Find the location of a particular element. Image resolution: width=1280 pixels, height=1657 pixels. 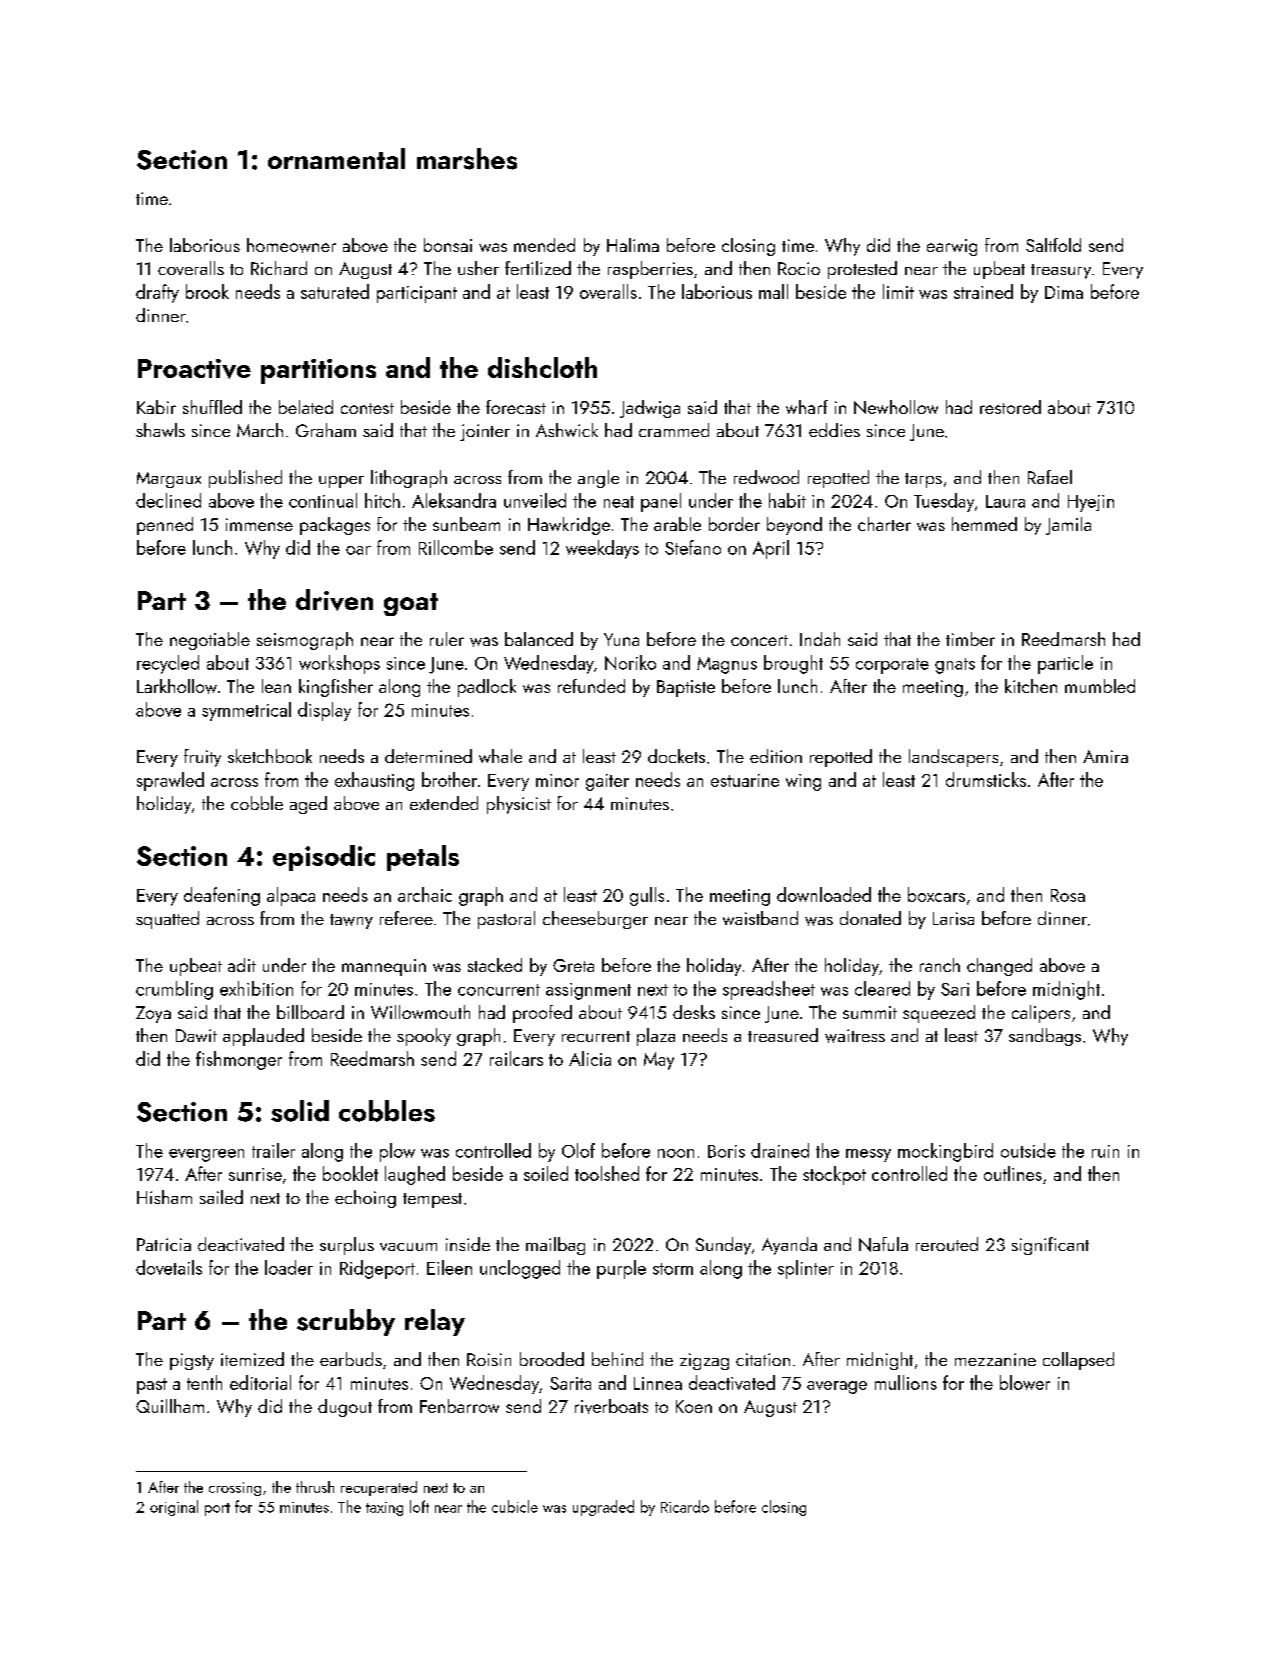

marshes is located at coordinates (467, 159).
